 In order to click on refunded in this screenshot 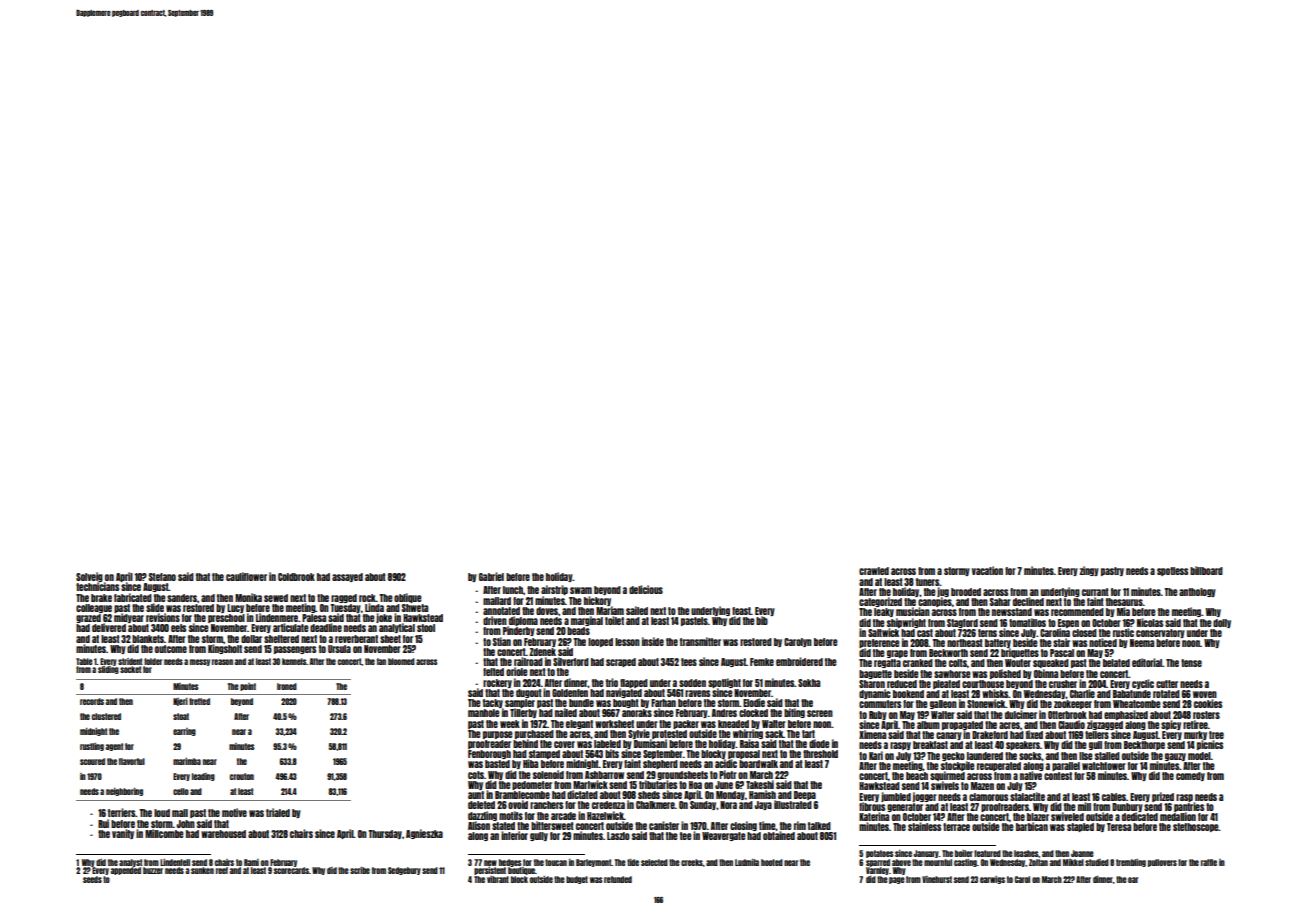, I will do `click(618, 879)`.
